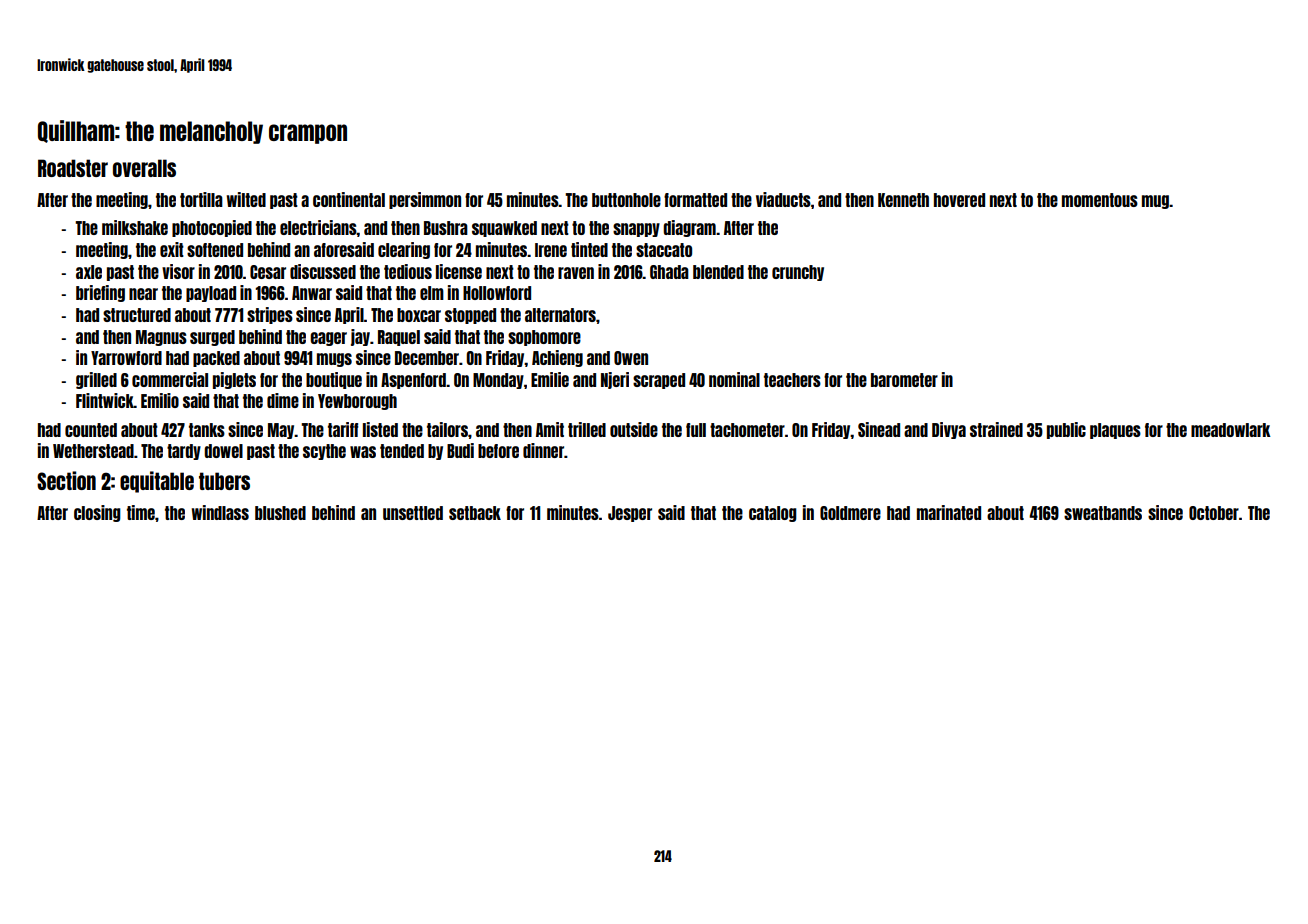 Image resolution: width=1308 pixels, height=924 pixels. What do you see at coordinates (144, 168) in the screenshot?
I see `overalls` at bounding box center [144, 168].
